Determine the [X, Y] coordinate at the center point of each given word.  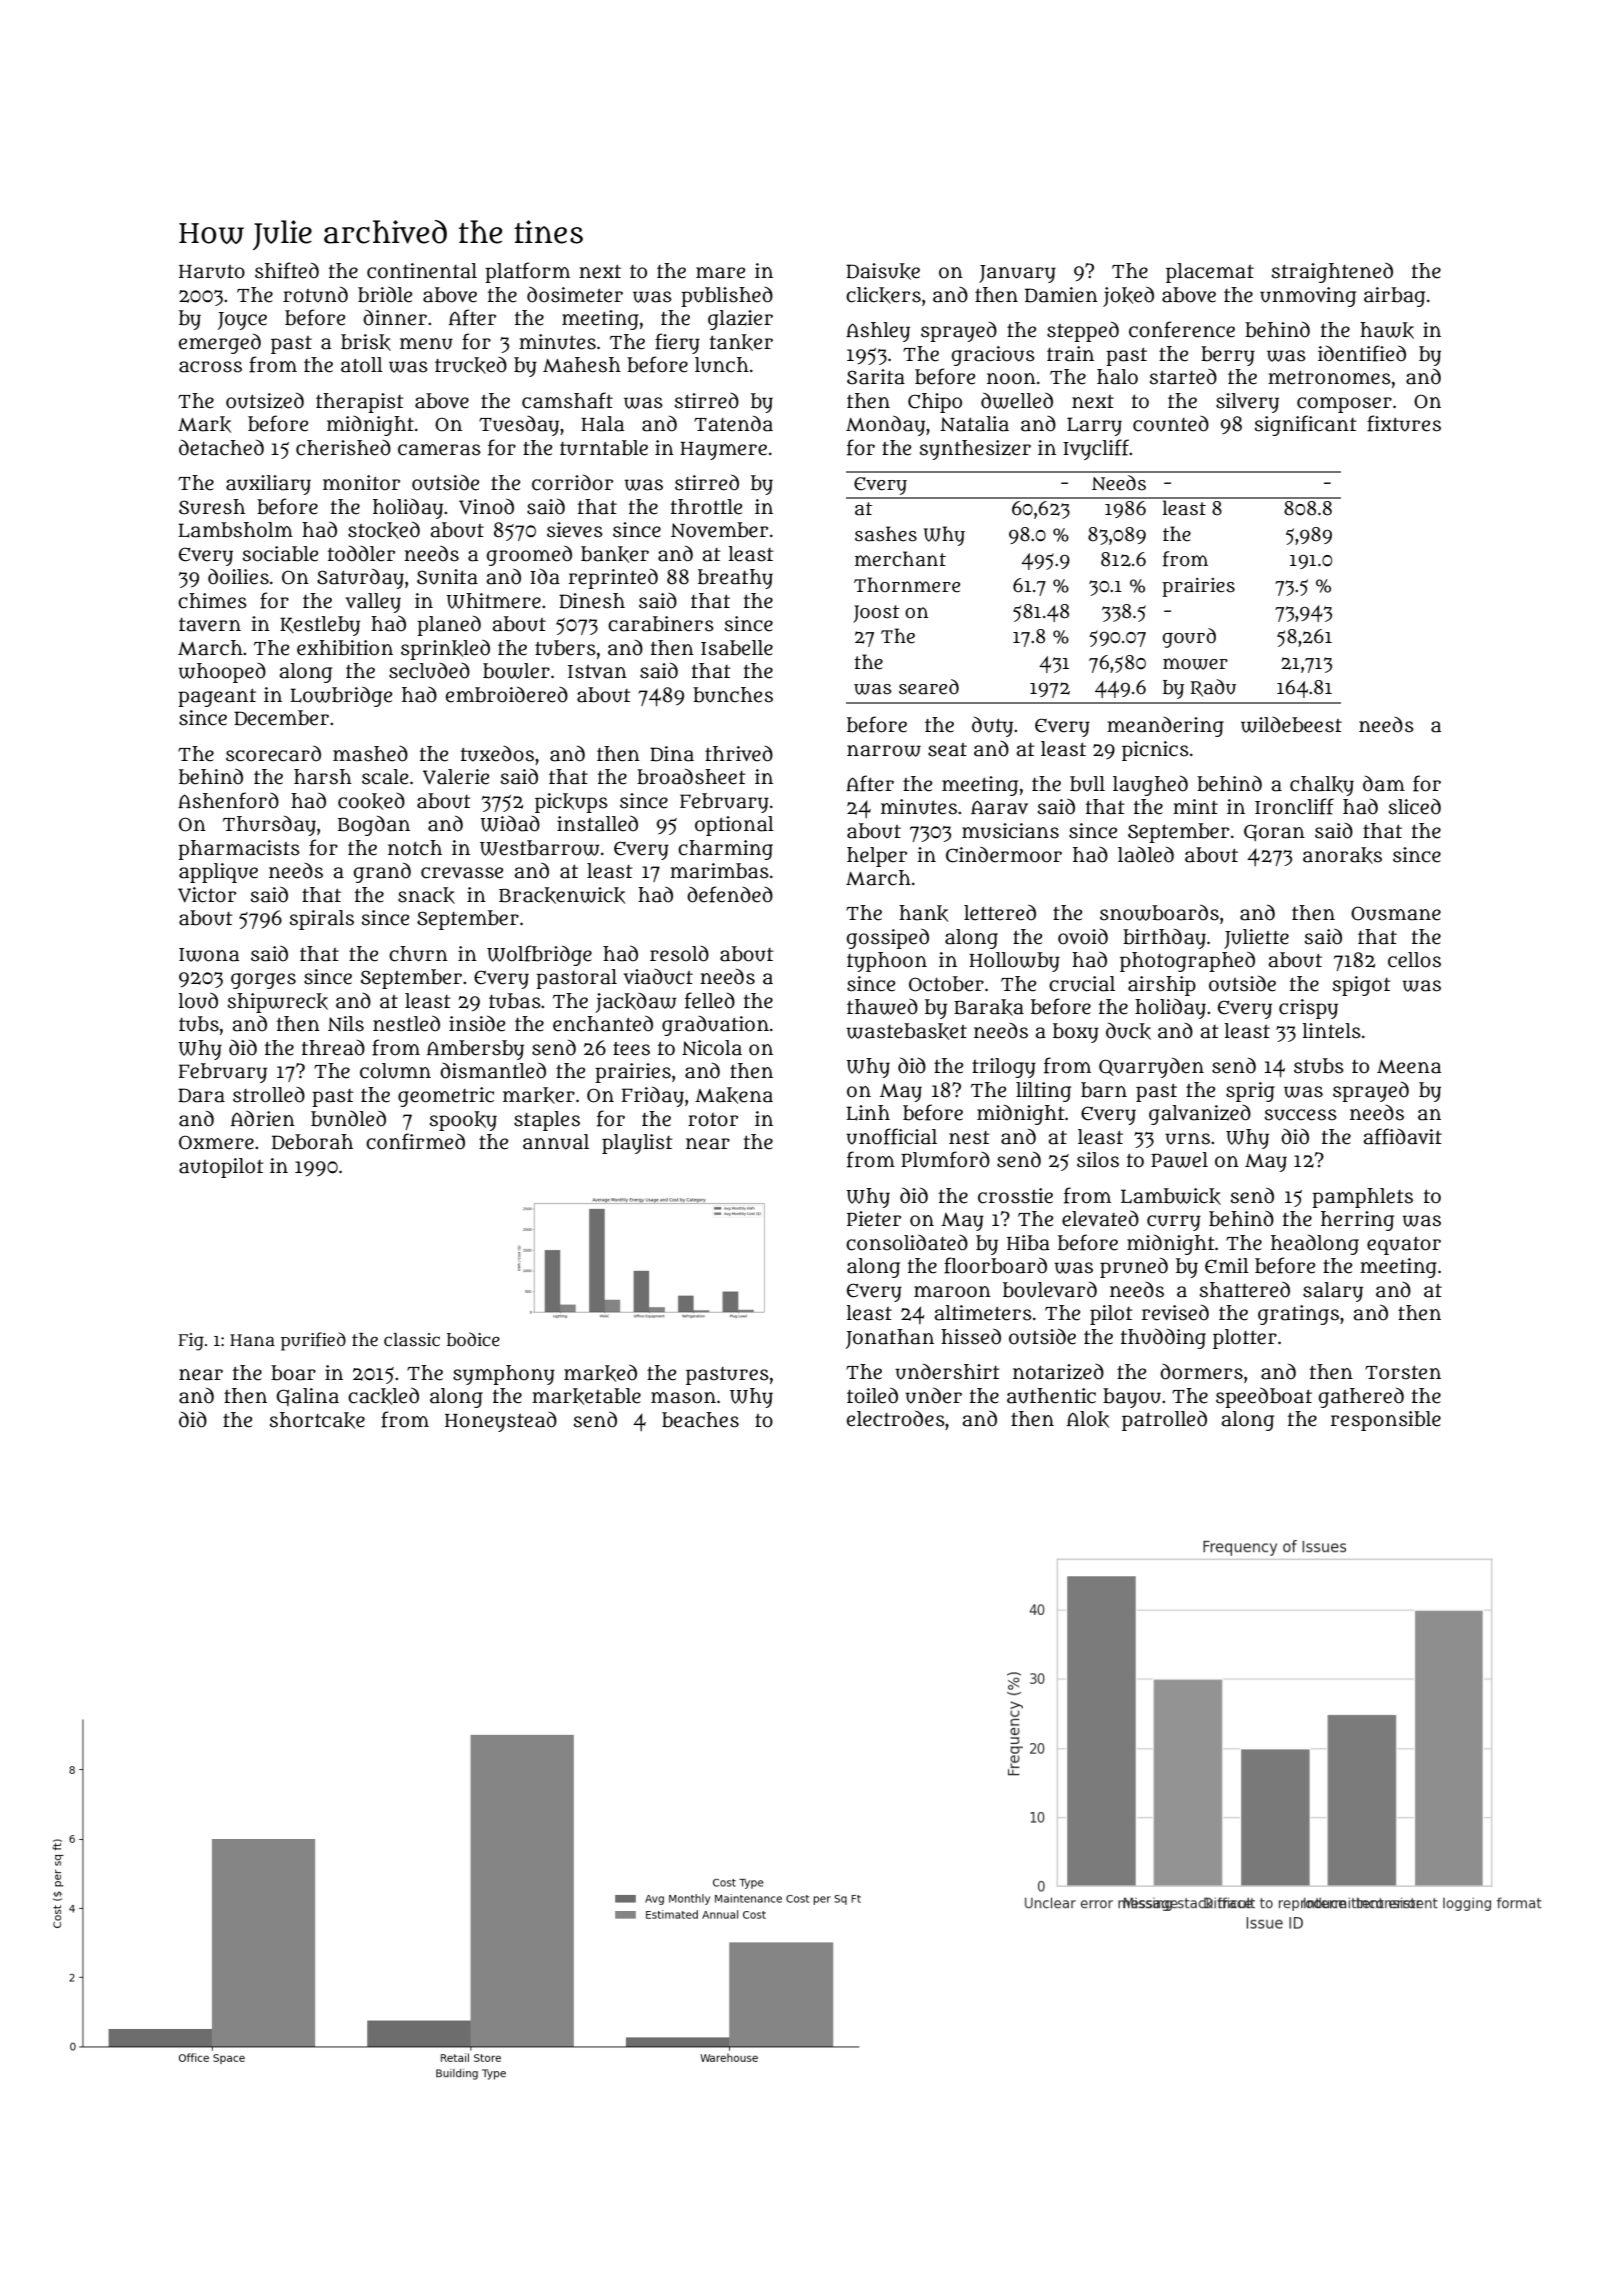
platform [527, 272]
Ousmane [1396, 913]
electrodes [896, 1418]
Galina [307, 1397]
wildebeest [1291, 725]
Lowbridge [341, 696]
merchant [900, 559]
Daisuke [883, 271]
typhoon [887, 962]
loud [198, 1000]
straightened [1332, 272]
